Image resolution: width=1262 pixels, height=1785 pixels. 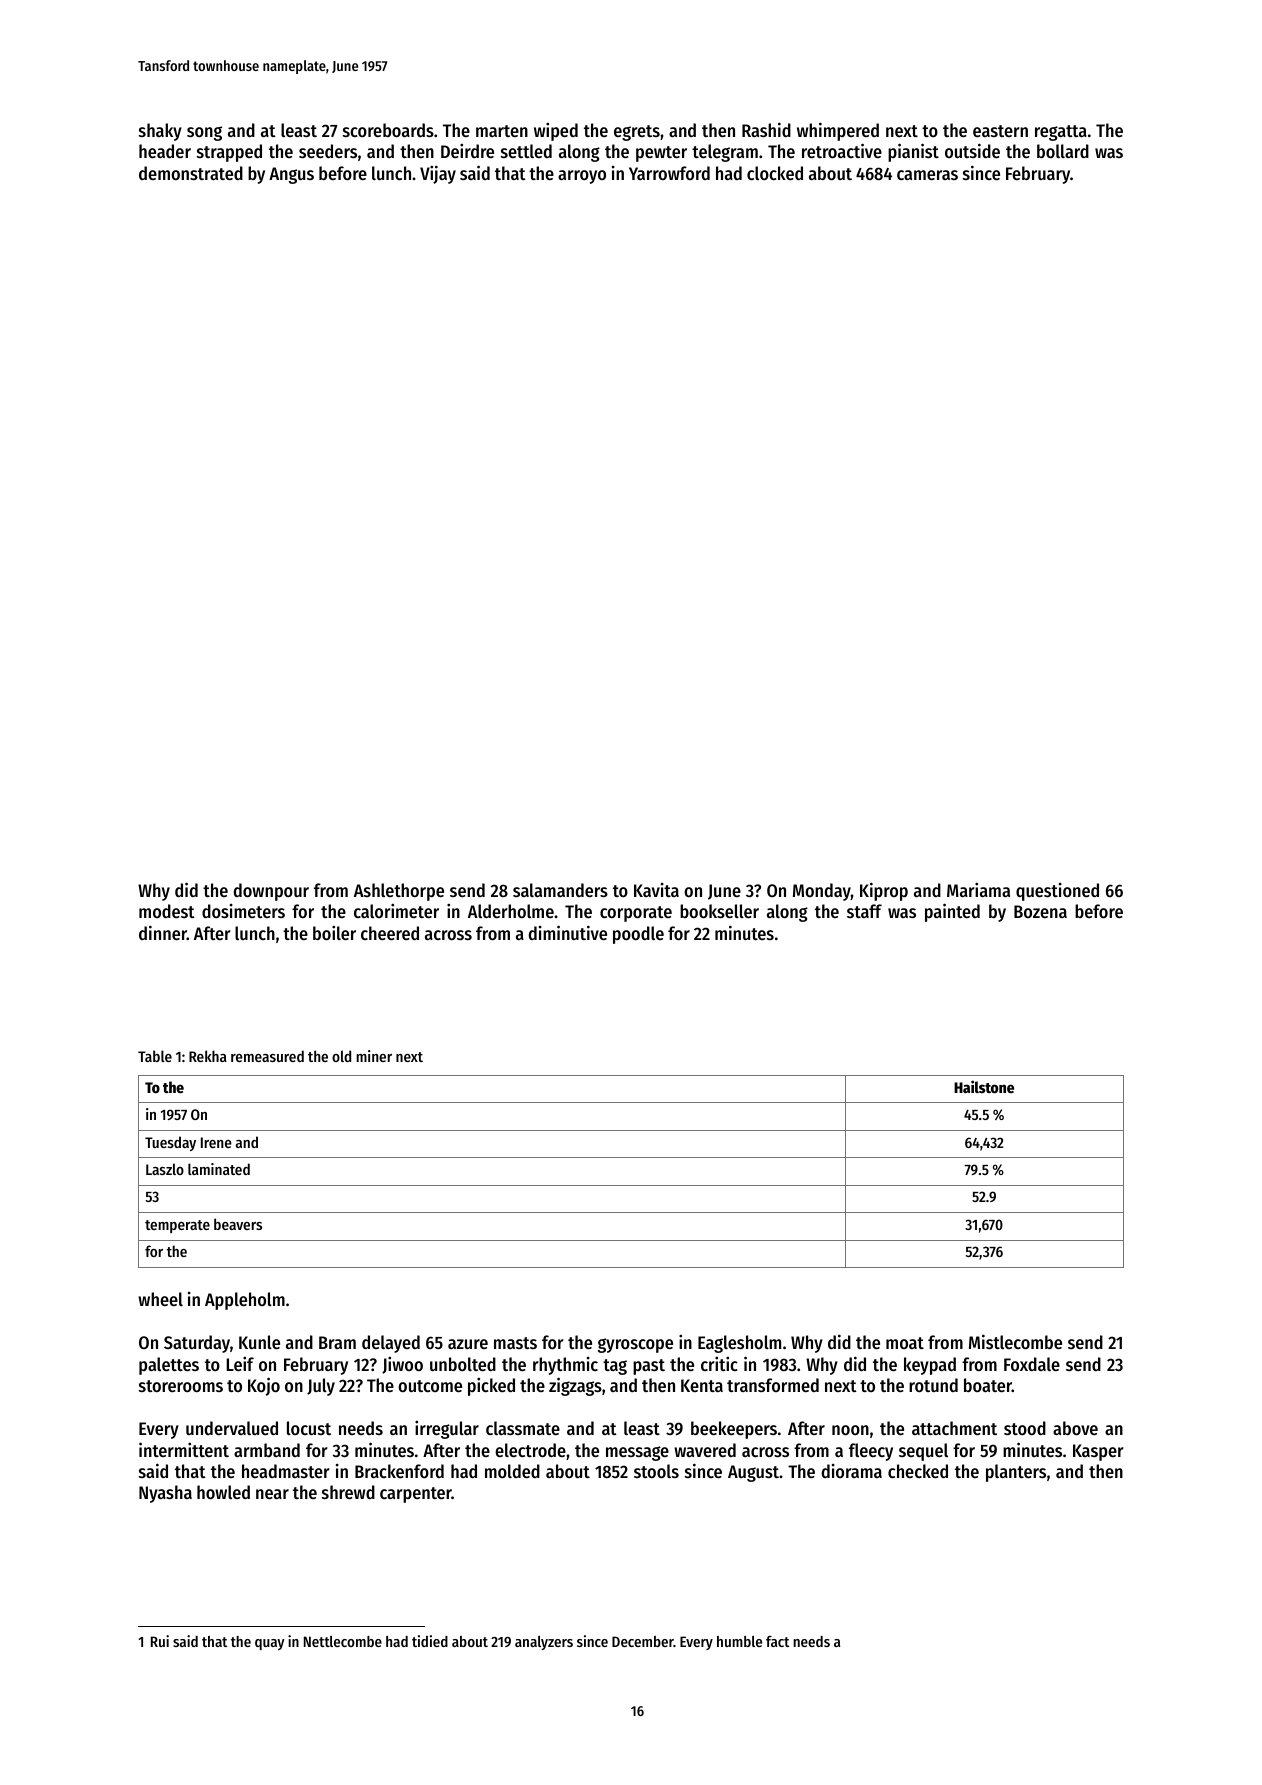 I want to click on salamanders, so click(x=560, y=890).
